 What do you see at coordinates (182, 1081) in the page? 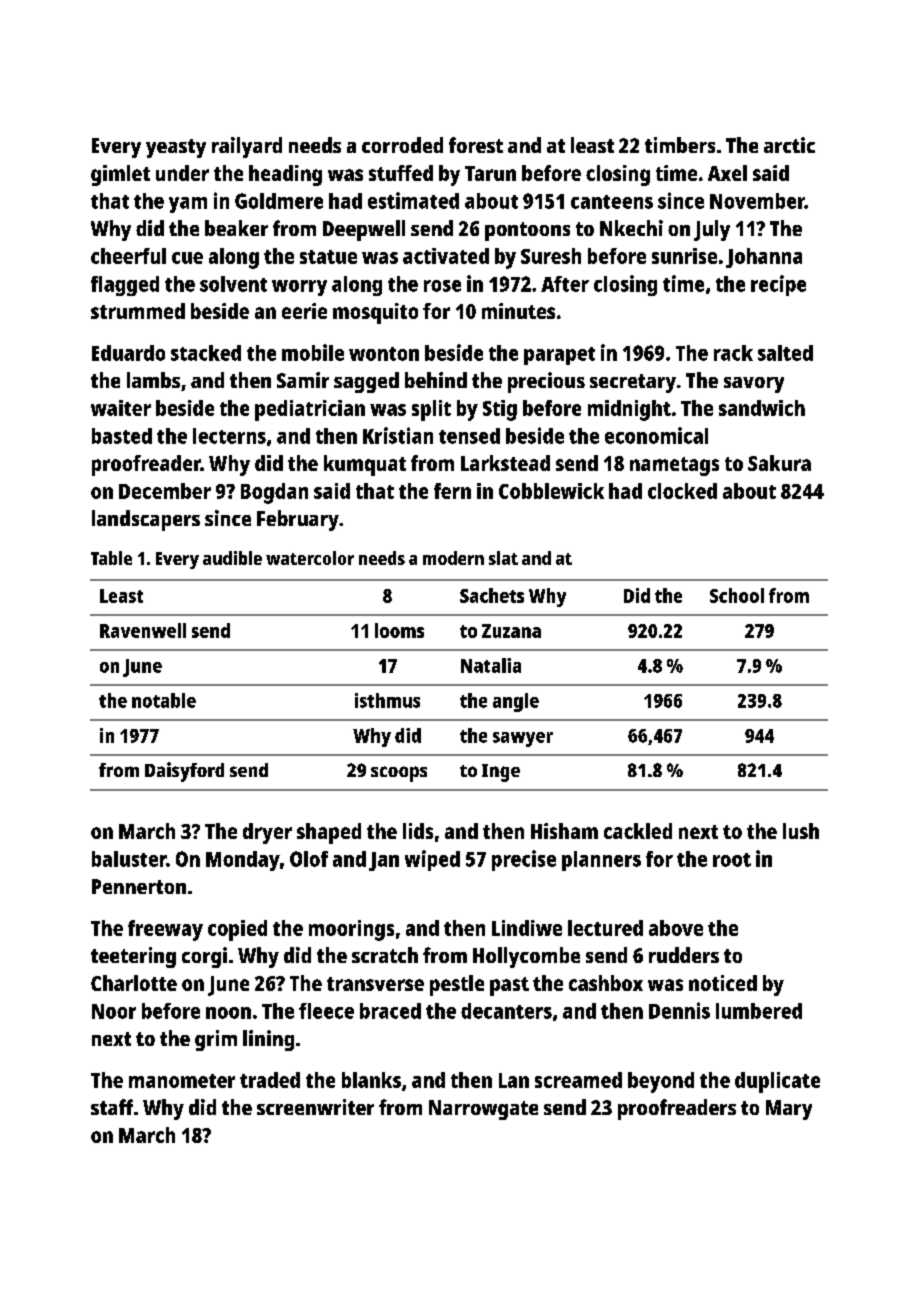
I see `manometer` at bounding box center [182, 1081].
